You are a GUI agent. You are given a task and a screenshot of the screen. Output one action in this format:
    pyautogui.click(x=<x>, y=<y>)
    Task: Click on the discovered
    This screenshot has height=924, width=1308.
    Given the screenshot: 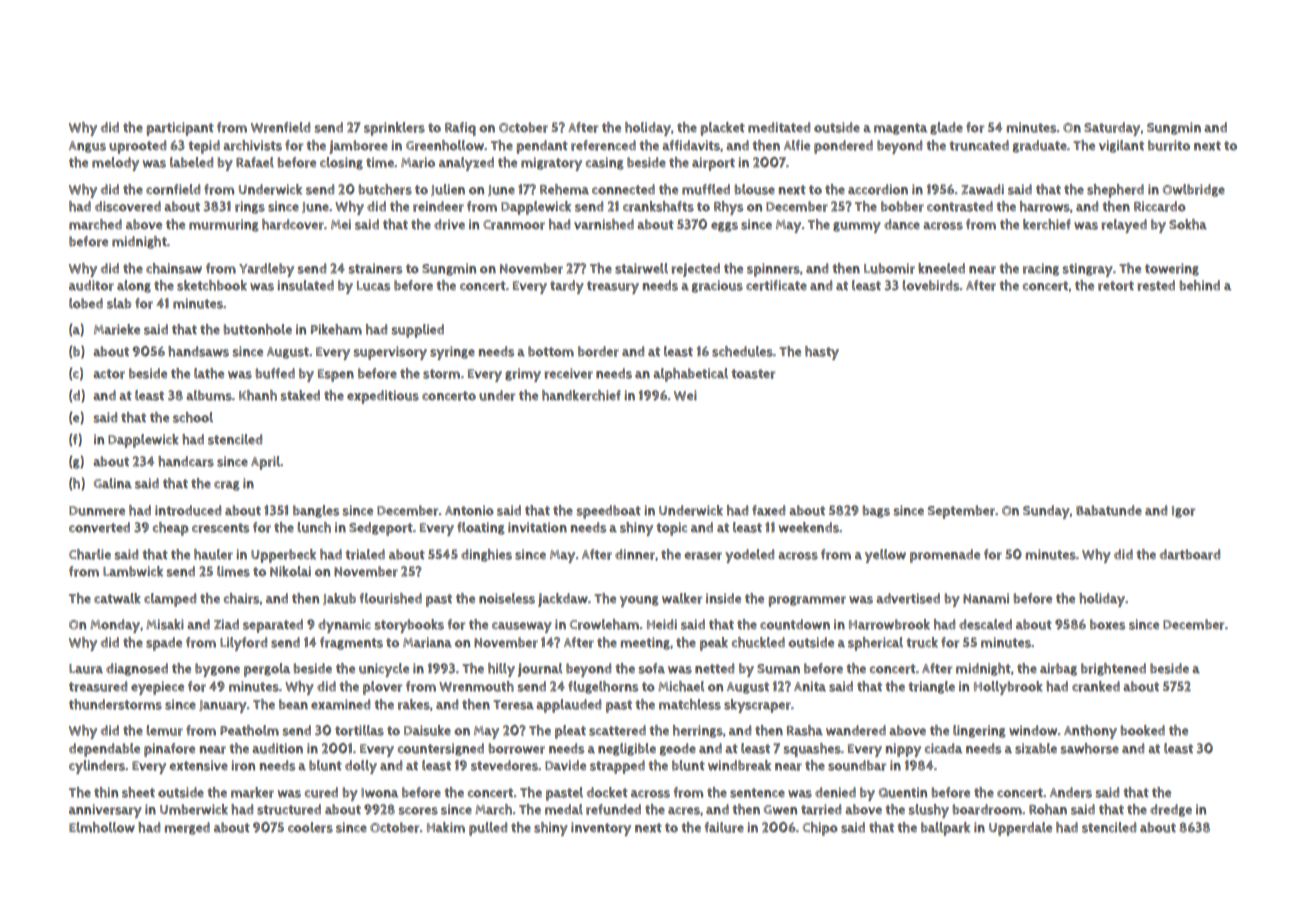 What is the action you would take?
    pyautogui.click(x=128, y=206)
